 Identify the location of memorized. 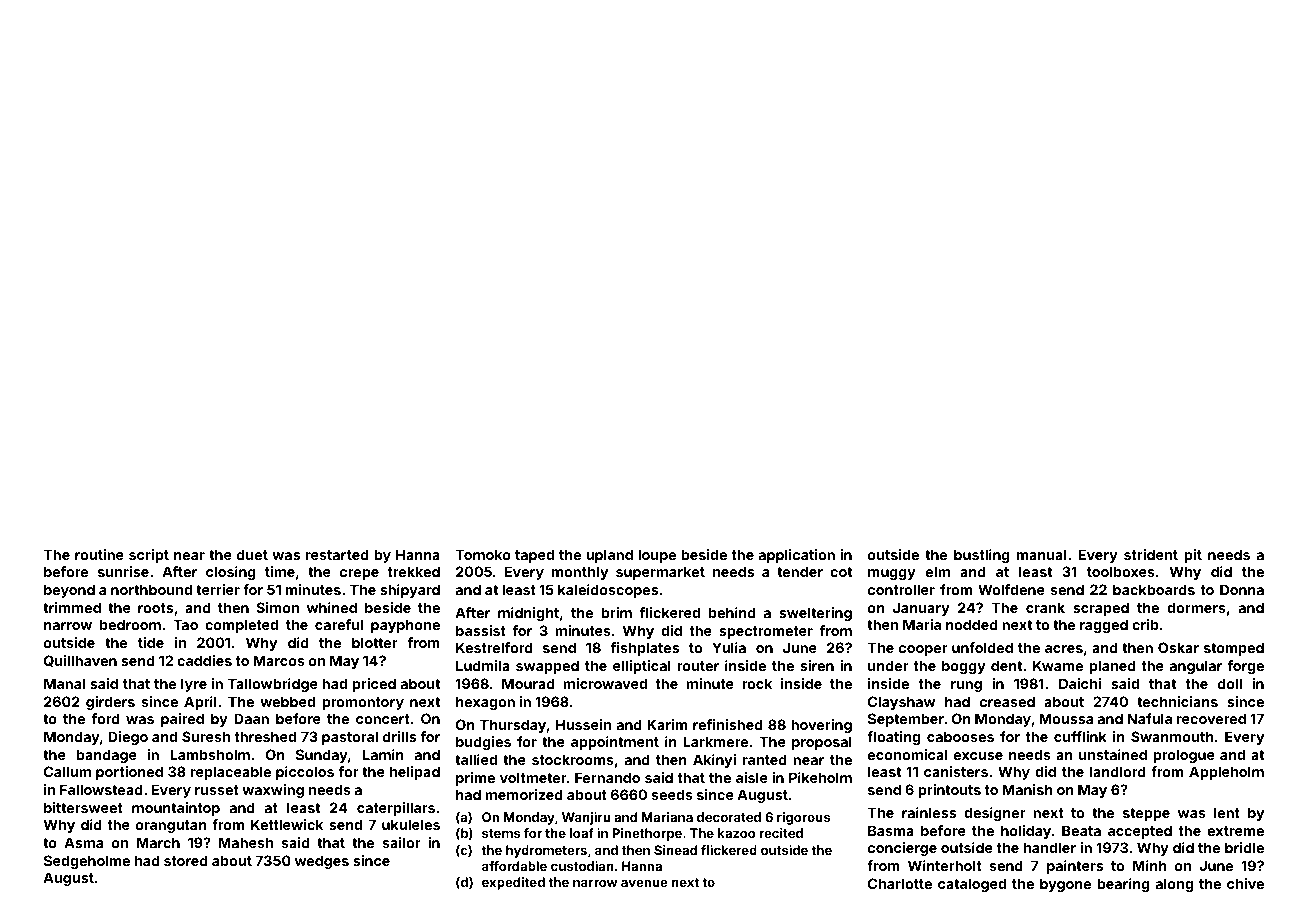
(524, 794).
